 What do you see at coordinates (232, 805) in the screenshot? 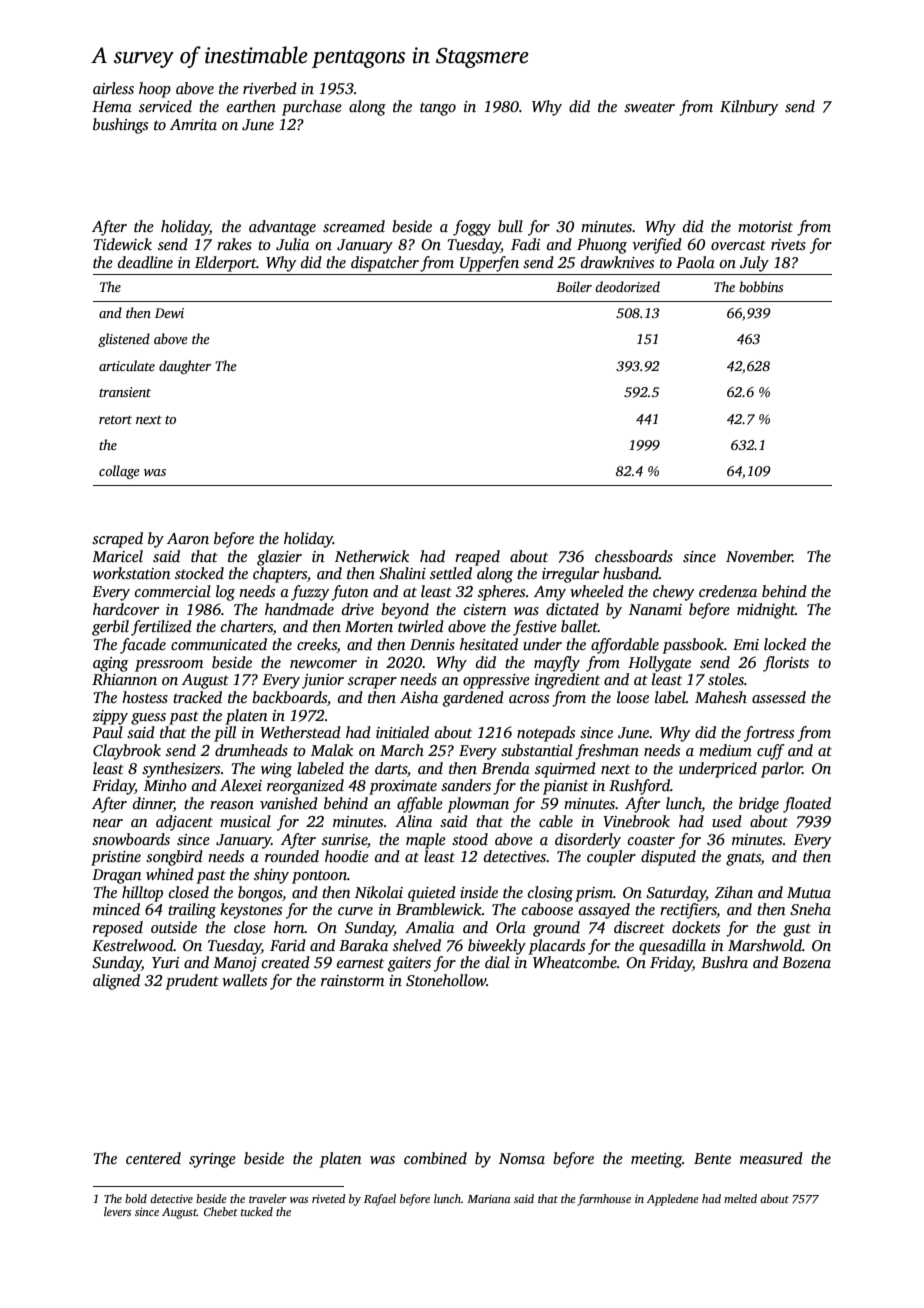
I see `reason` at bounding box center [232, 805].
